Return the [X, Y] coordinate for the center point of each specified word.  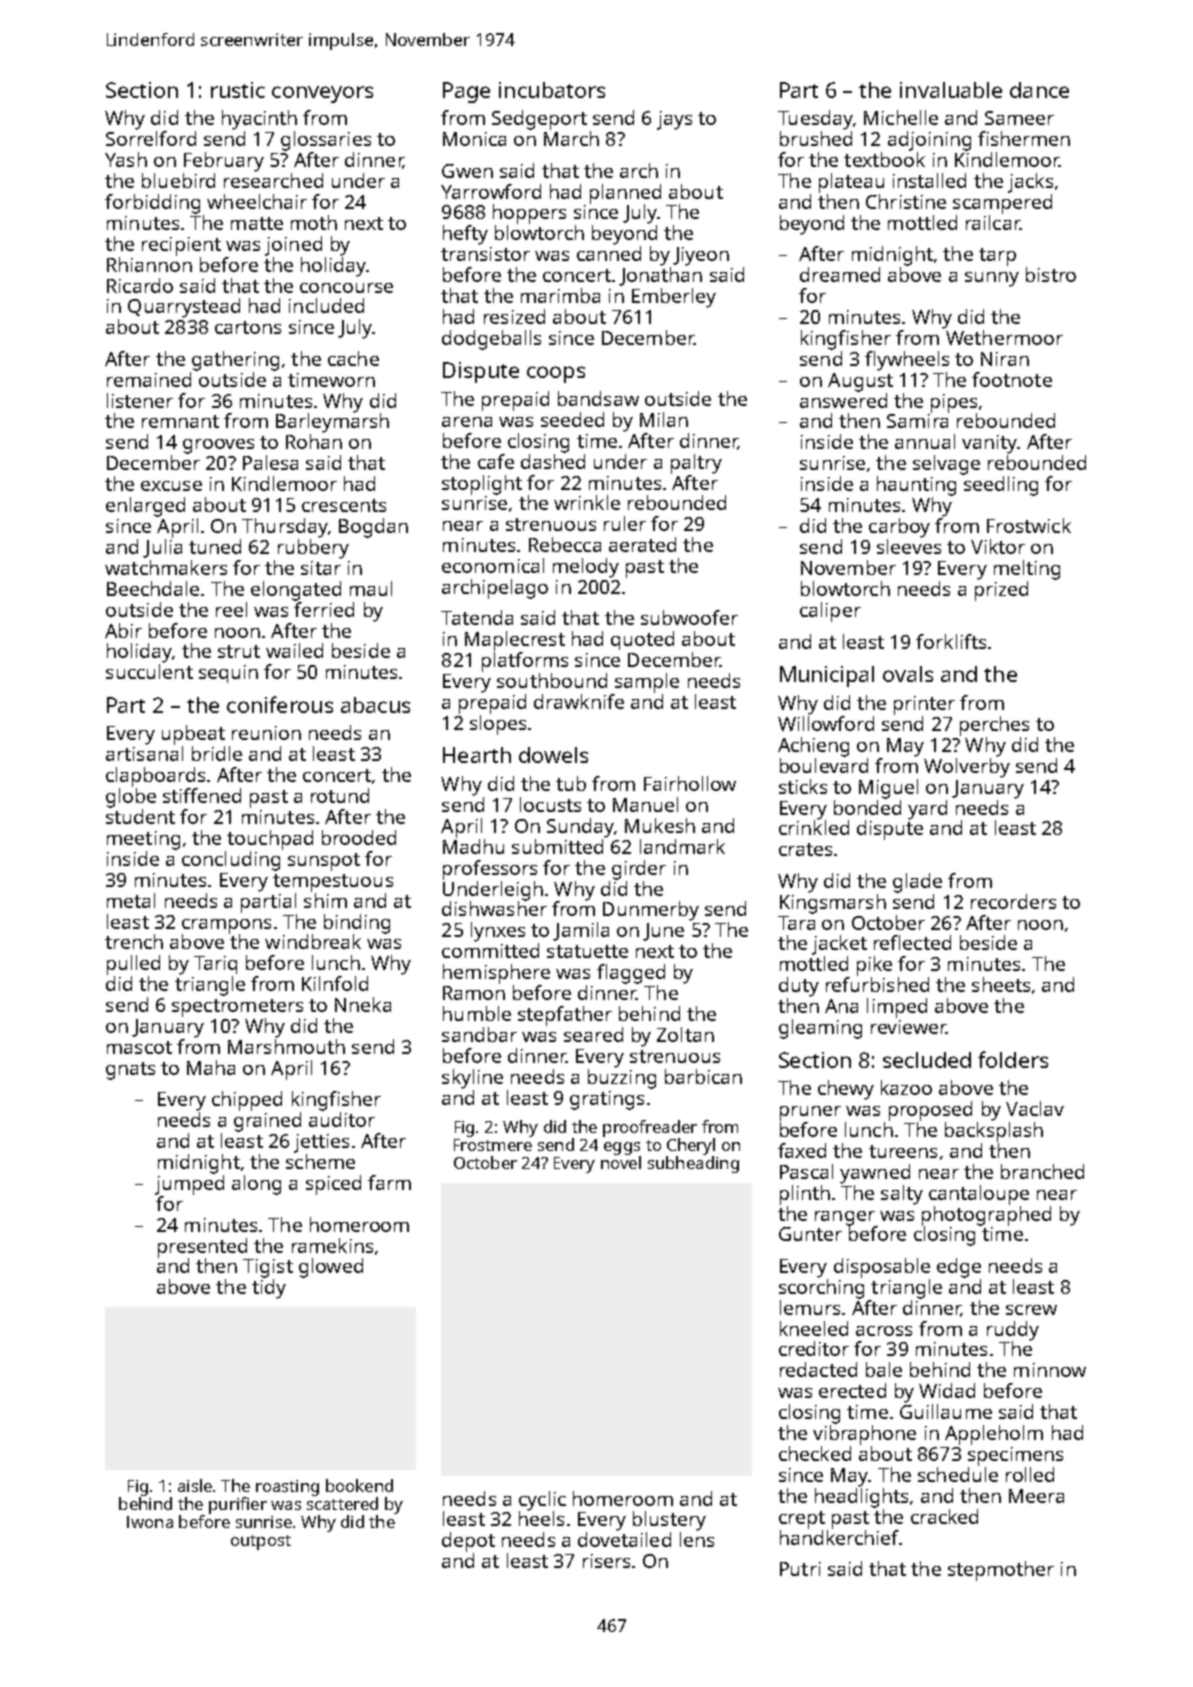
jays [674, 120]
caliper [830, 612]
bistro [1051, 274]
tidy [269, 1289]
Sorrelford [151, 138]
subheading [693, 1164]
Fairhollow [690, 783]
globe [131, 798]
